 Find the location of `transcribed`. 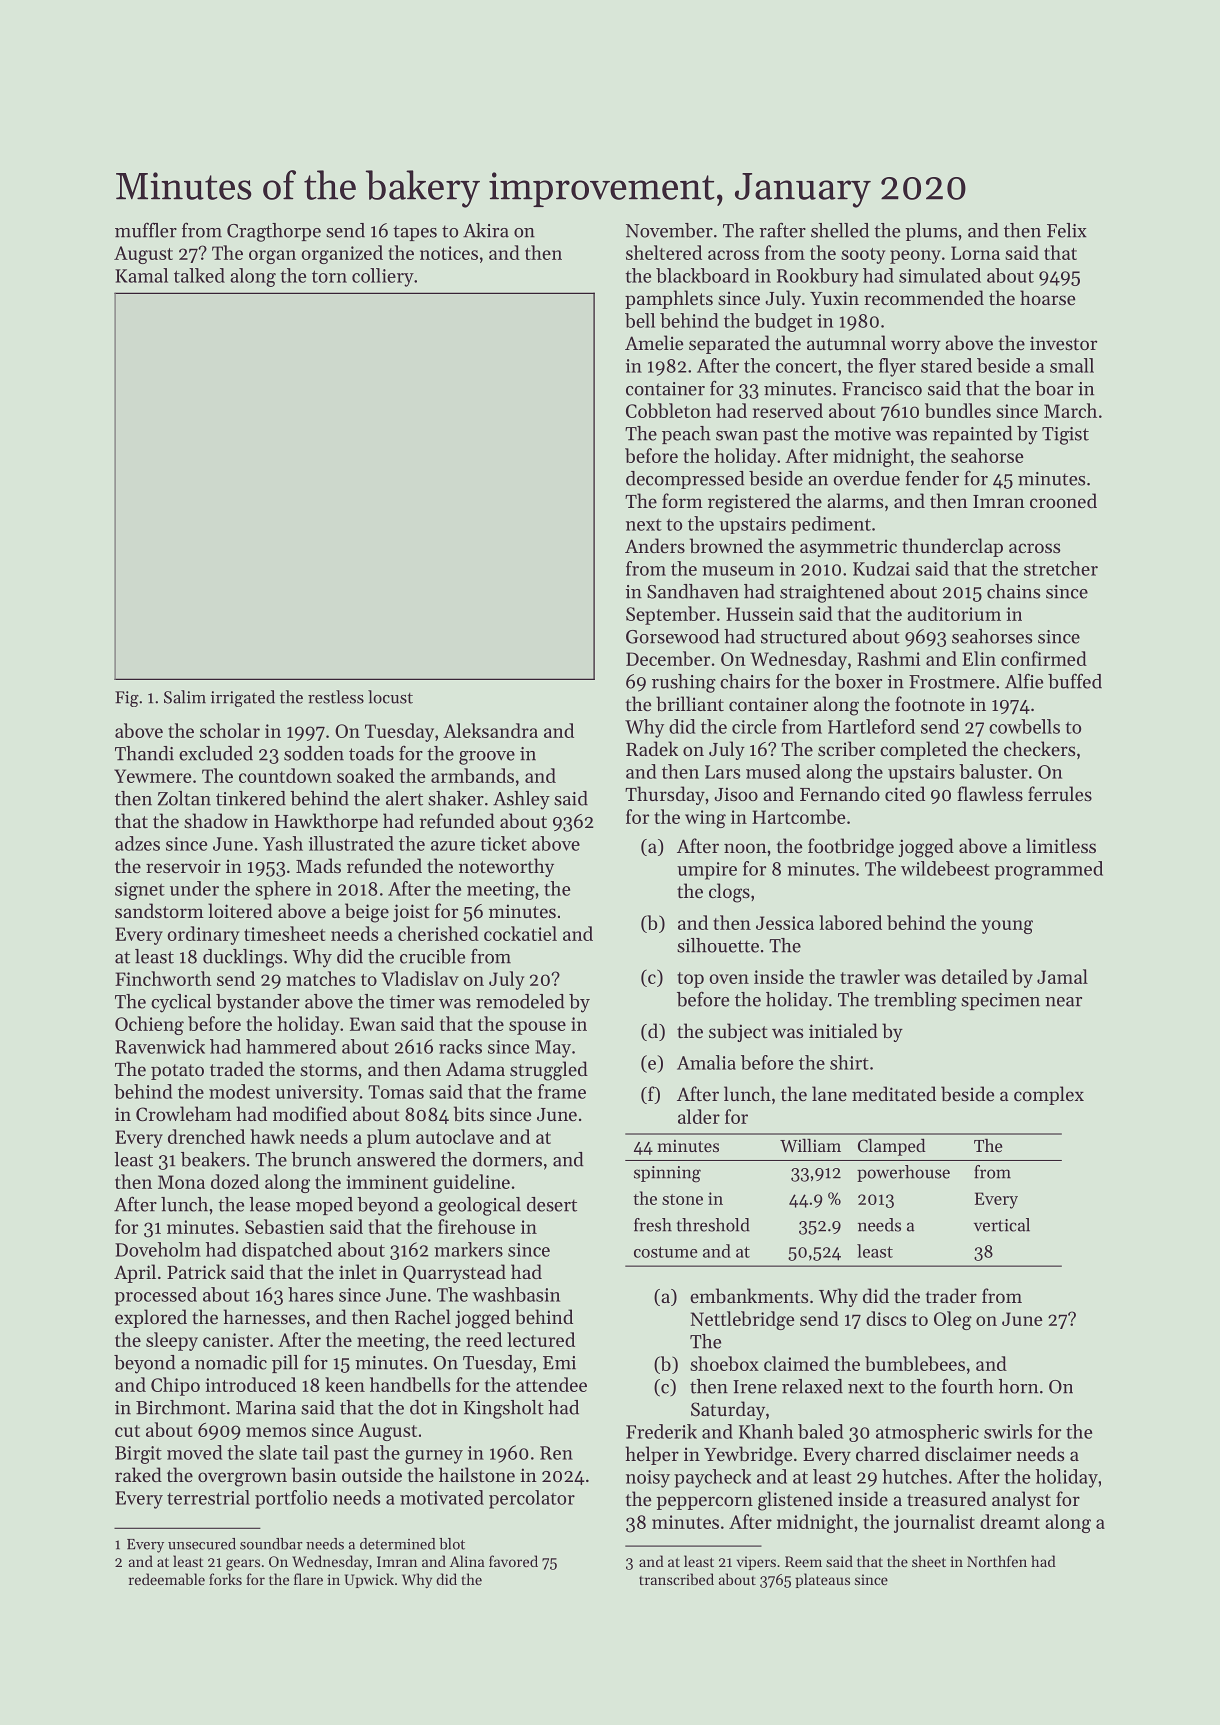

transcribed is located at coordinates (676, 1579).
